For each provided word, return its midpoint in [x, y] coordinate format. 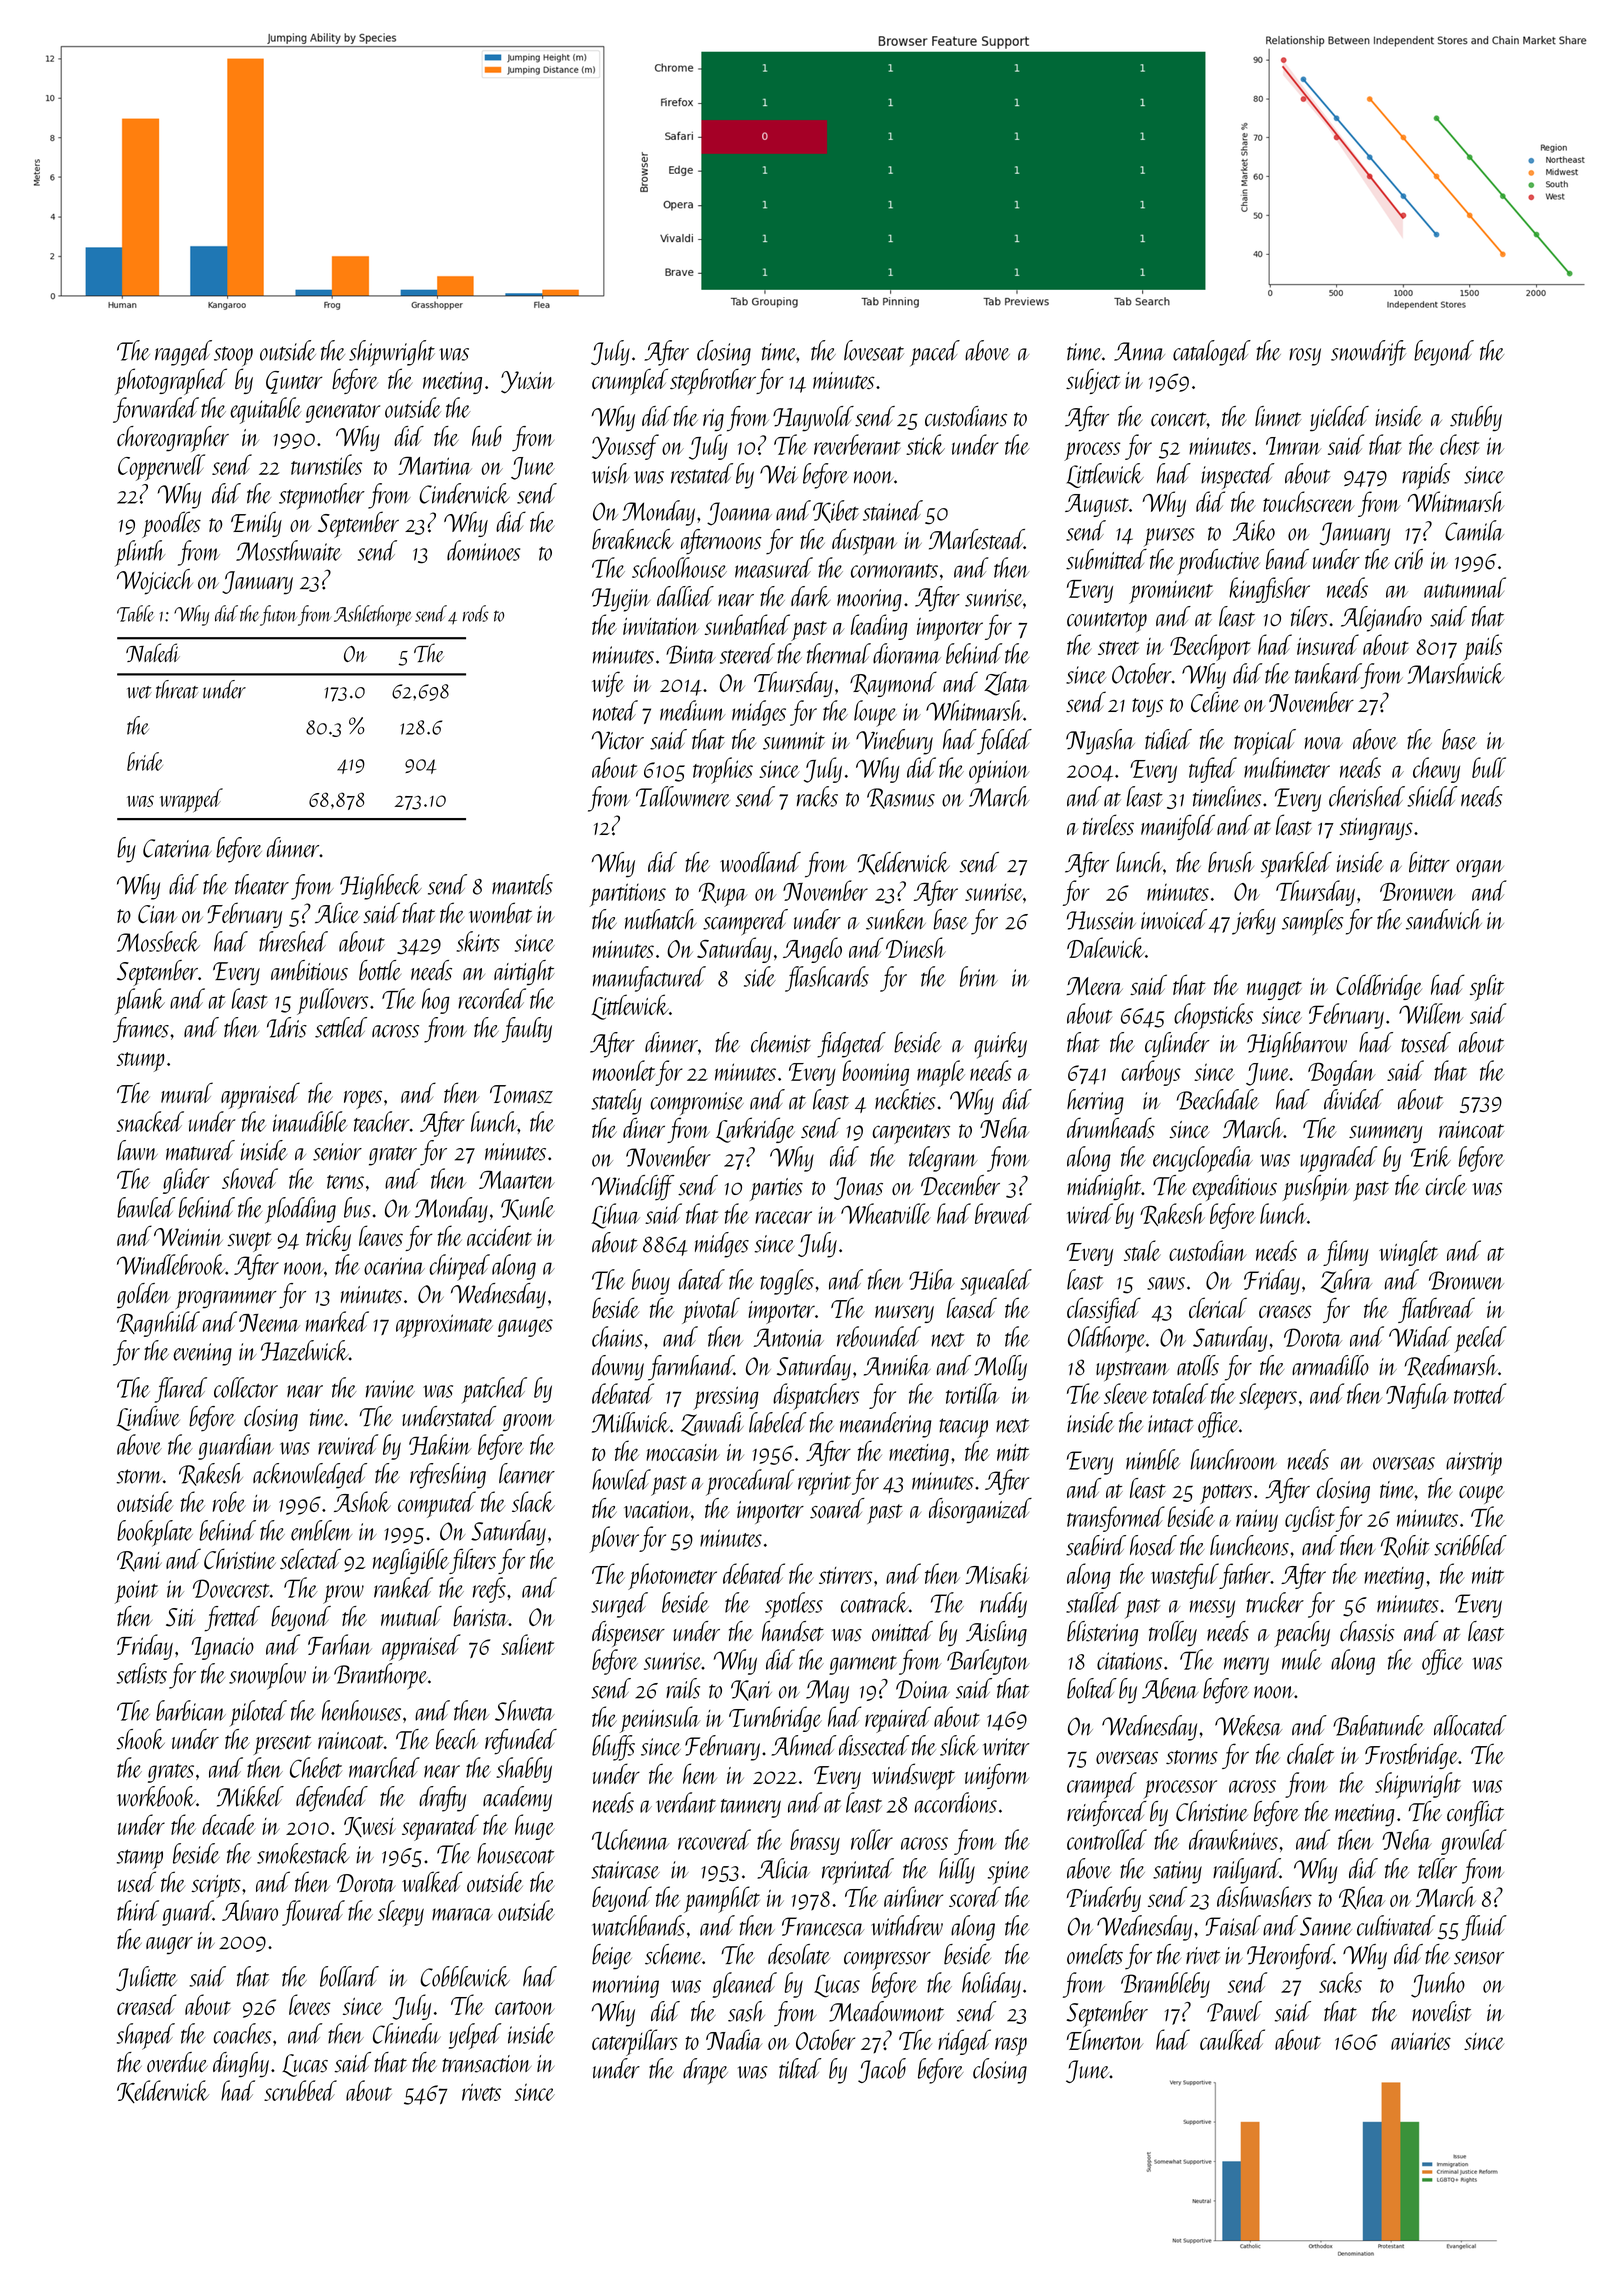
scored [975, 1896]
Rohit [1405, 1546]
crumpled [630, 381]
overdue [177, 2062]
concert [1179, 419]
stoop [233, 357]
